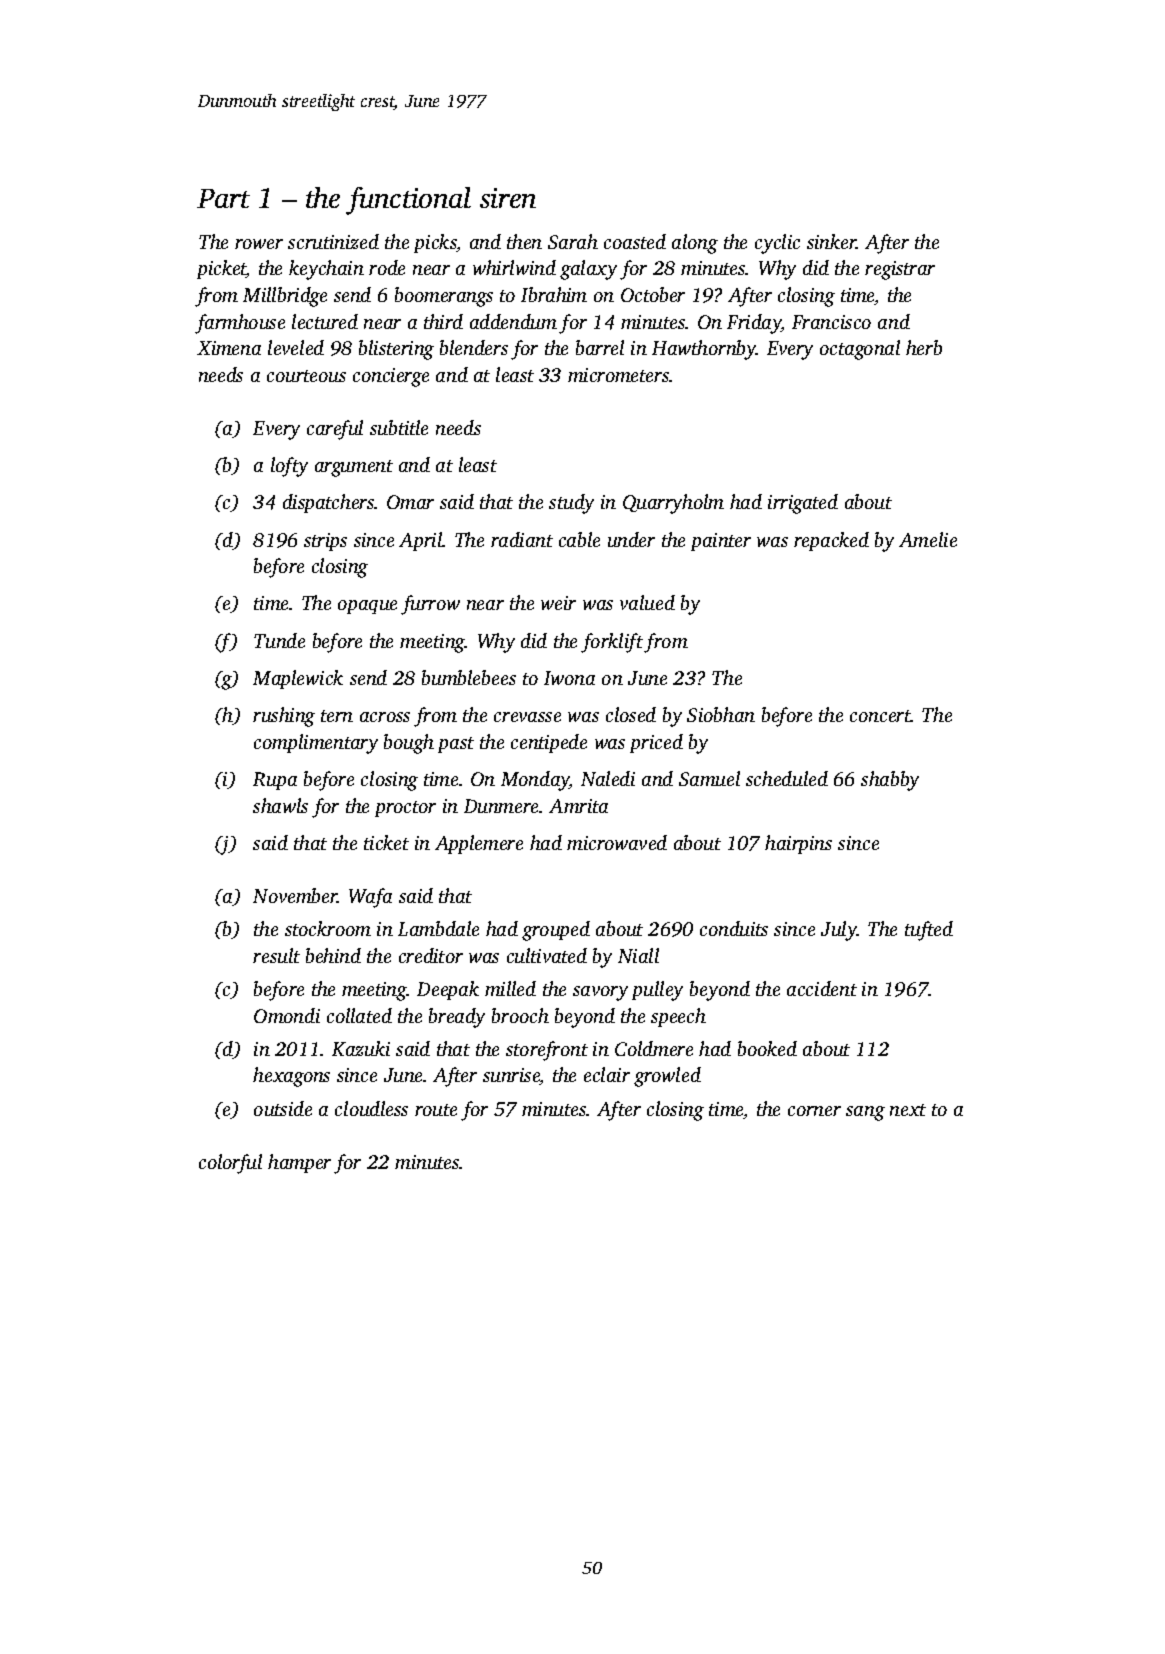 Image resolution: width=1165 pixels, height=1654 pixels. I want to click on siren, so click(508, 198).
